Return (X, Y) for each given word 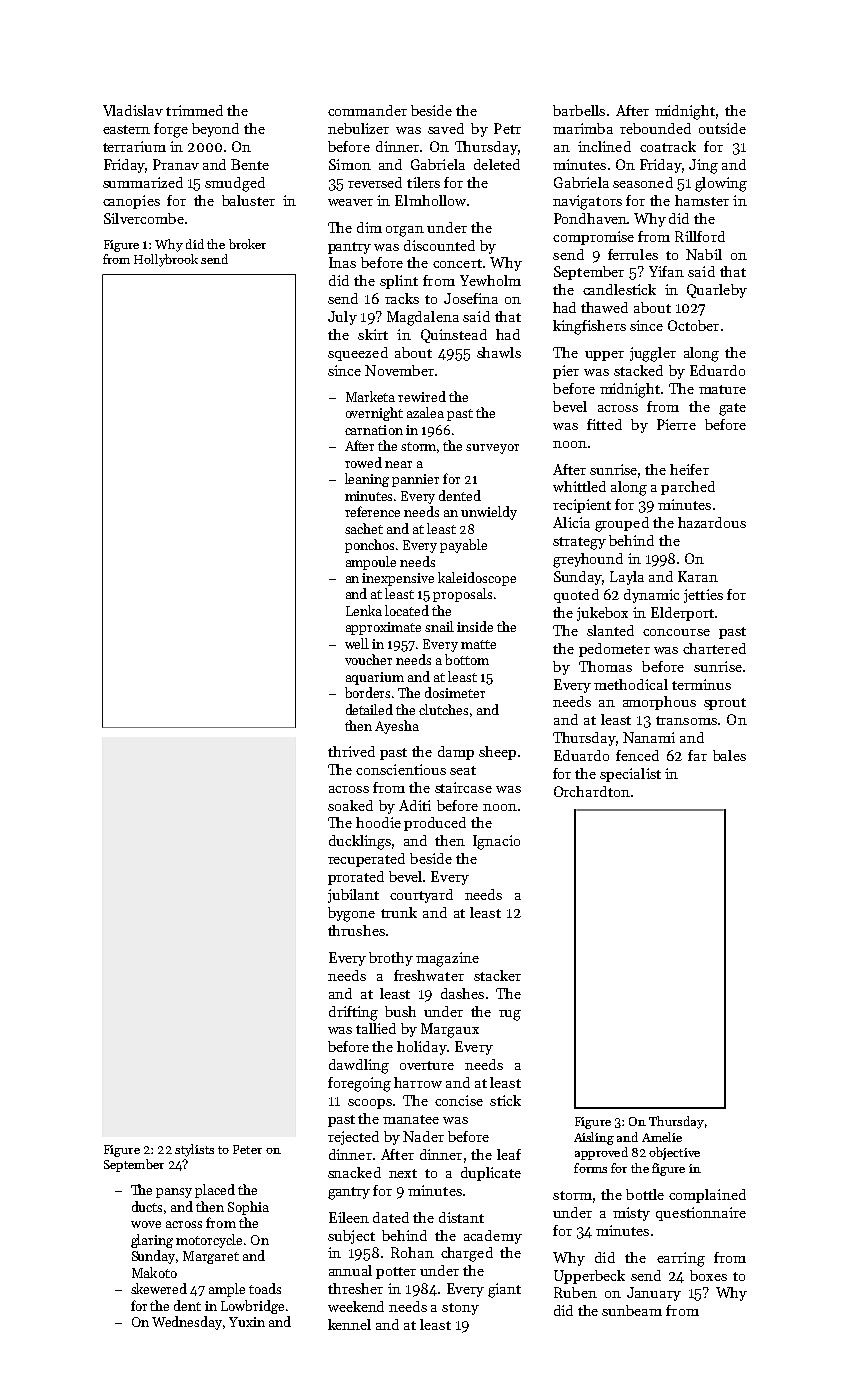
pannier (415, 480)
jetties (703, 596)
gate (732, 409)
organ (405, 231)
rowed (363, 462)
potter (396, 1273)
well (357, 643)
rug (510, 1015)
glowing (721, 184)
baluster (248, 200)
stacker (497, 975)
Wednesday (187, 1323)
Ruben (575, 1292)
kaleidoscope (477, 579)
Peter (247, 1149)
